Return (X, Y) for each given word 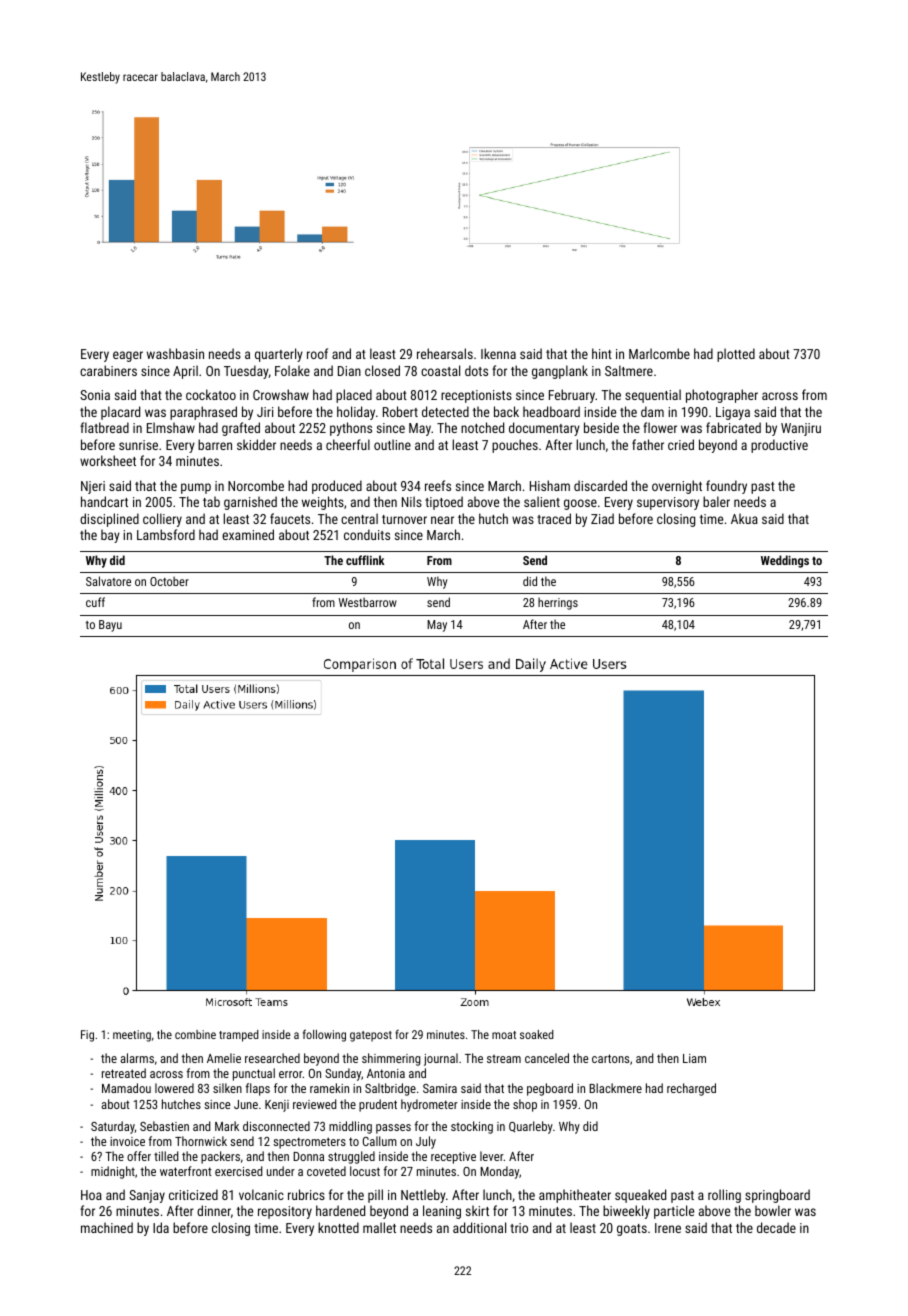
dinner (214, 1210)
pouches (515, 446)
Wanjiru (801, 429)
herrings (558, 603)
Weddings (785, 561)
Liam (694, 1058)
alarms (137, 1058)
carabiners (108, 370)
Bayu (110, 626)
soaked (537, 1034)
